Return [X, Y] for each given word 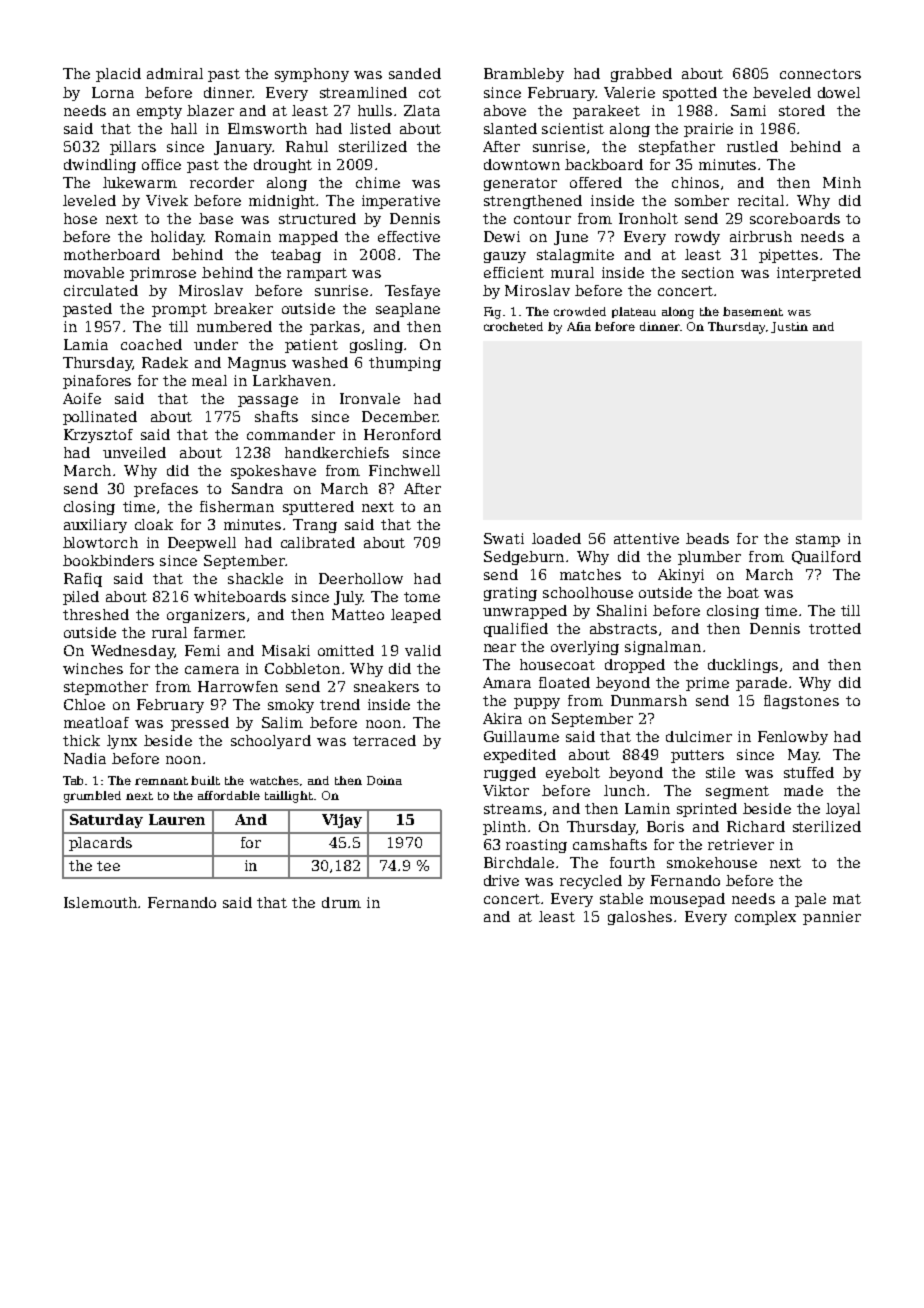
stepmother [106, 688]
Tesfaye [412, 292]
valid [423, 650]
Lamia [86, 344]
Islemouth [100, 902]
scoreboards [795, 218]
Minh [842, 182]
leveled [89, 200]
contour [542, 219]
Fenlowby [793, 738]
